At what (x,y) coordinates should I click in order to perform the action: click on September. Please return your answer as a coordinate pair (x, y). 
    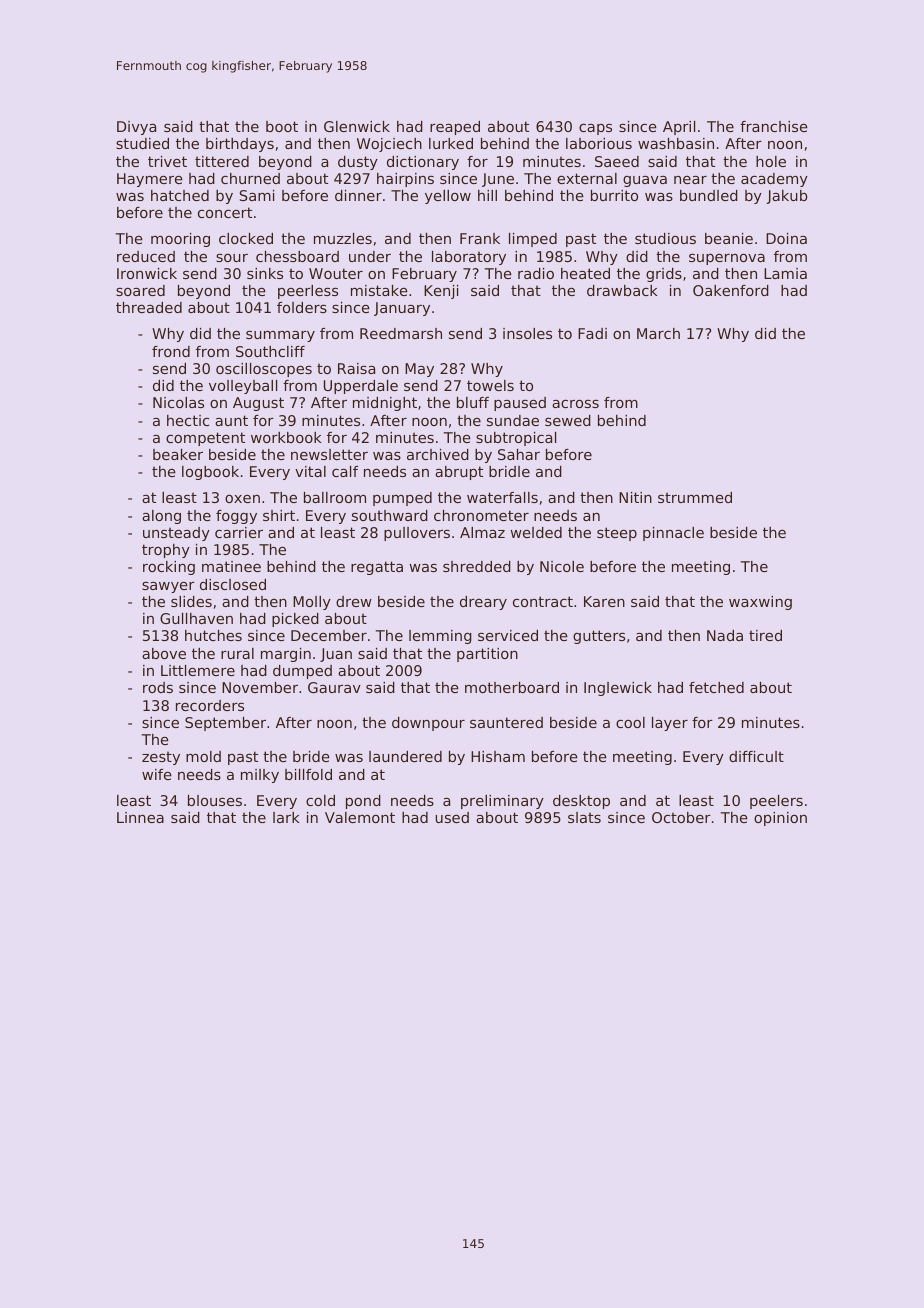
    Looking at the image, I should click on (225, 724).
